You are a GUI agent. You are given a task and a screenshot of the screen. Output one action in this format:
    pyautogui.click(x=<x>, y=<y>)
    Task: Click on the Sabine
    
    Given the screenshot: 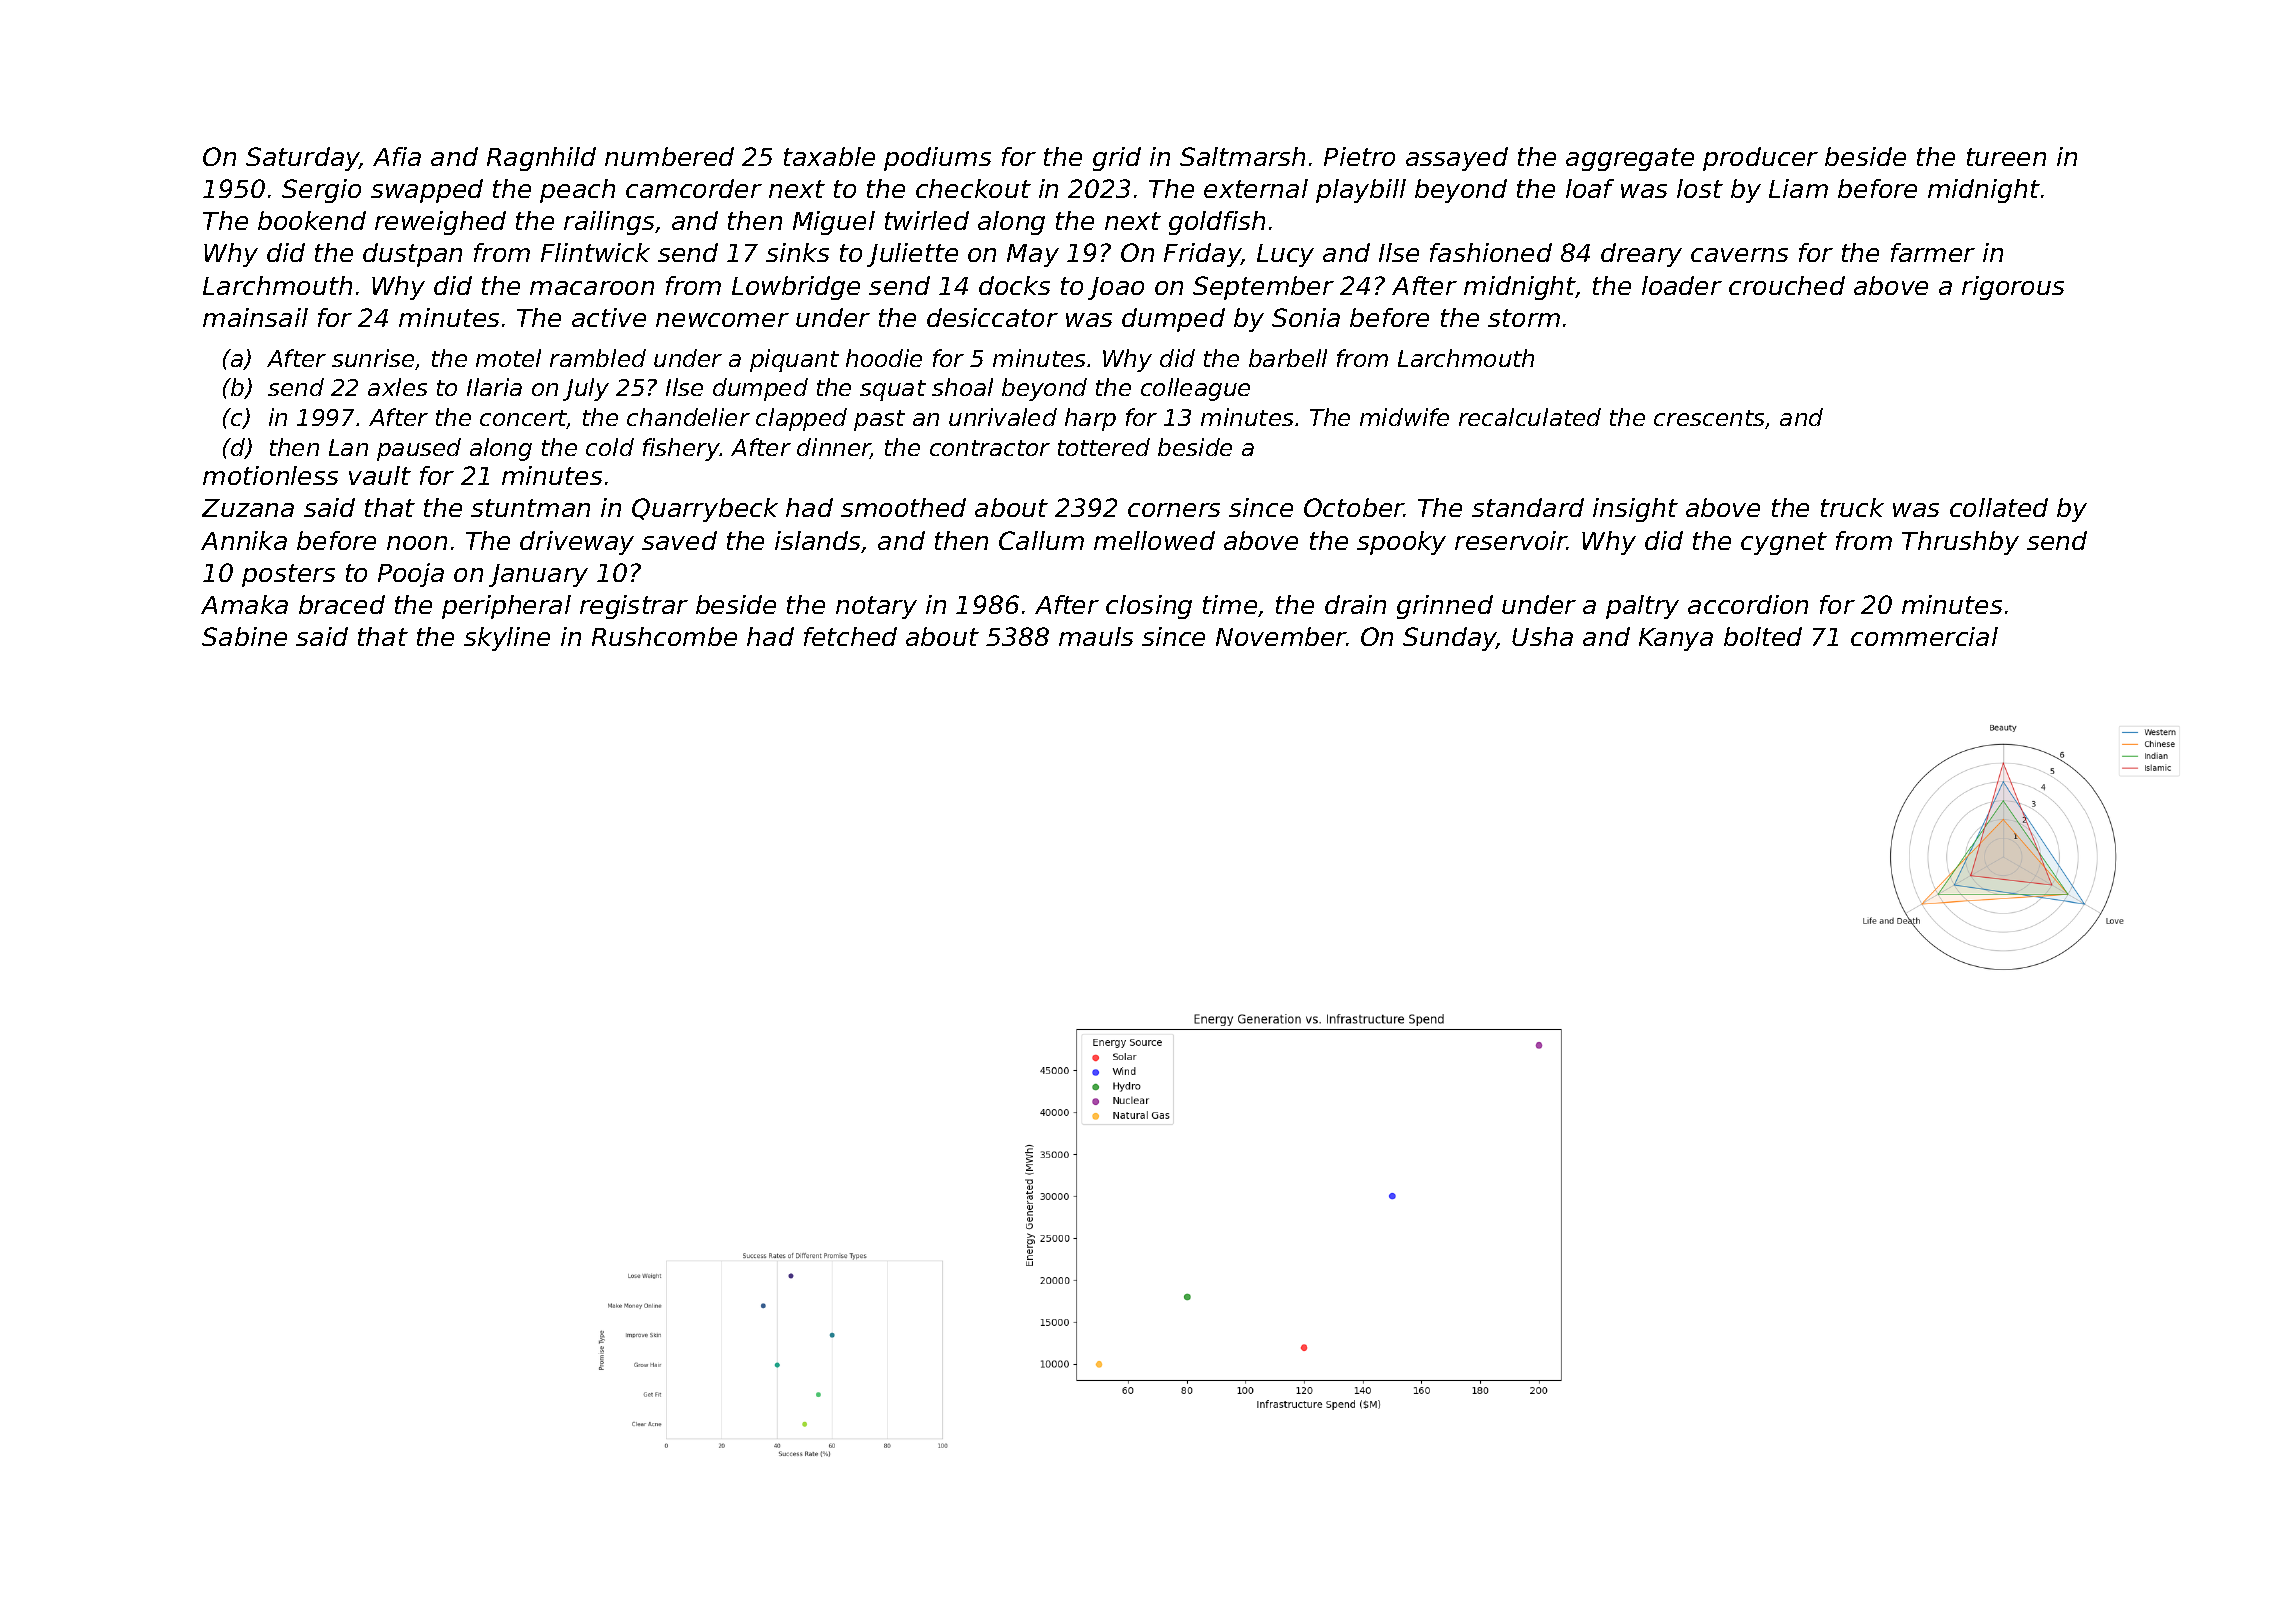 What is the action you would take?
    pyautogui.click(x=244, y=636)
